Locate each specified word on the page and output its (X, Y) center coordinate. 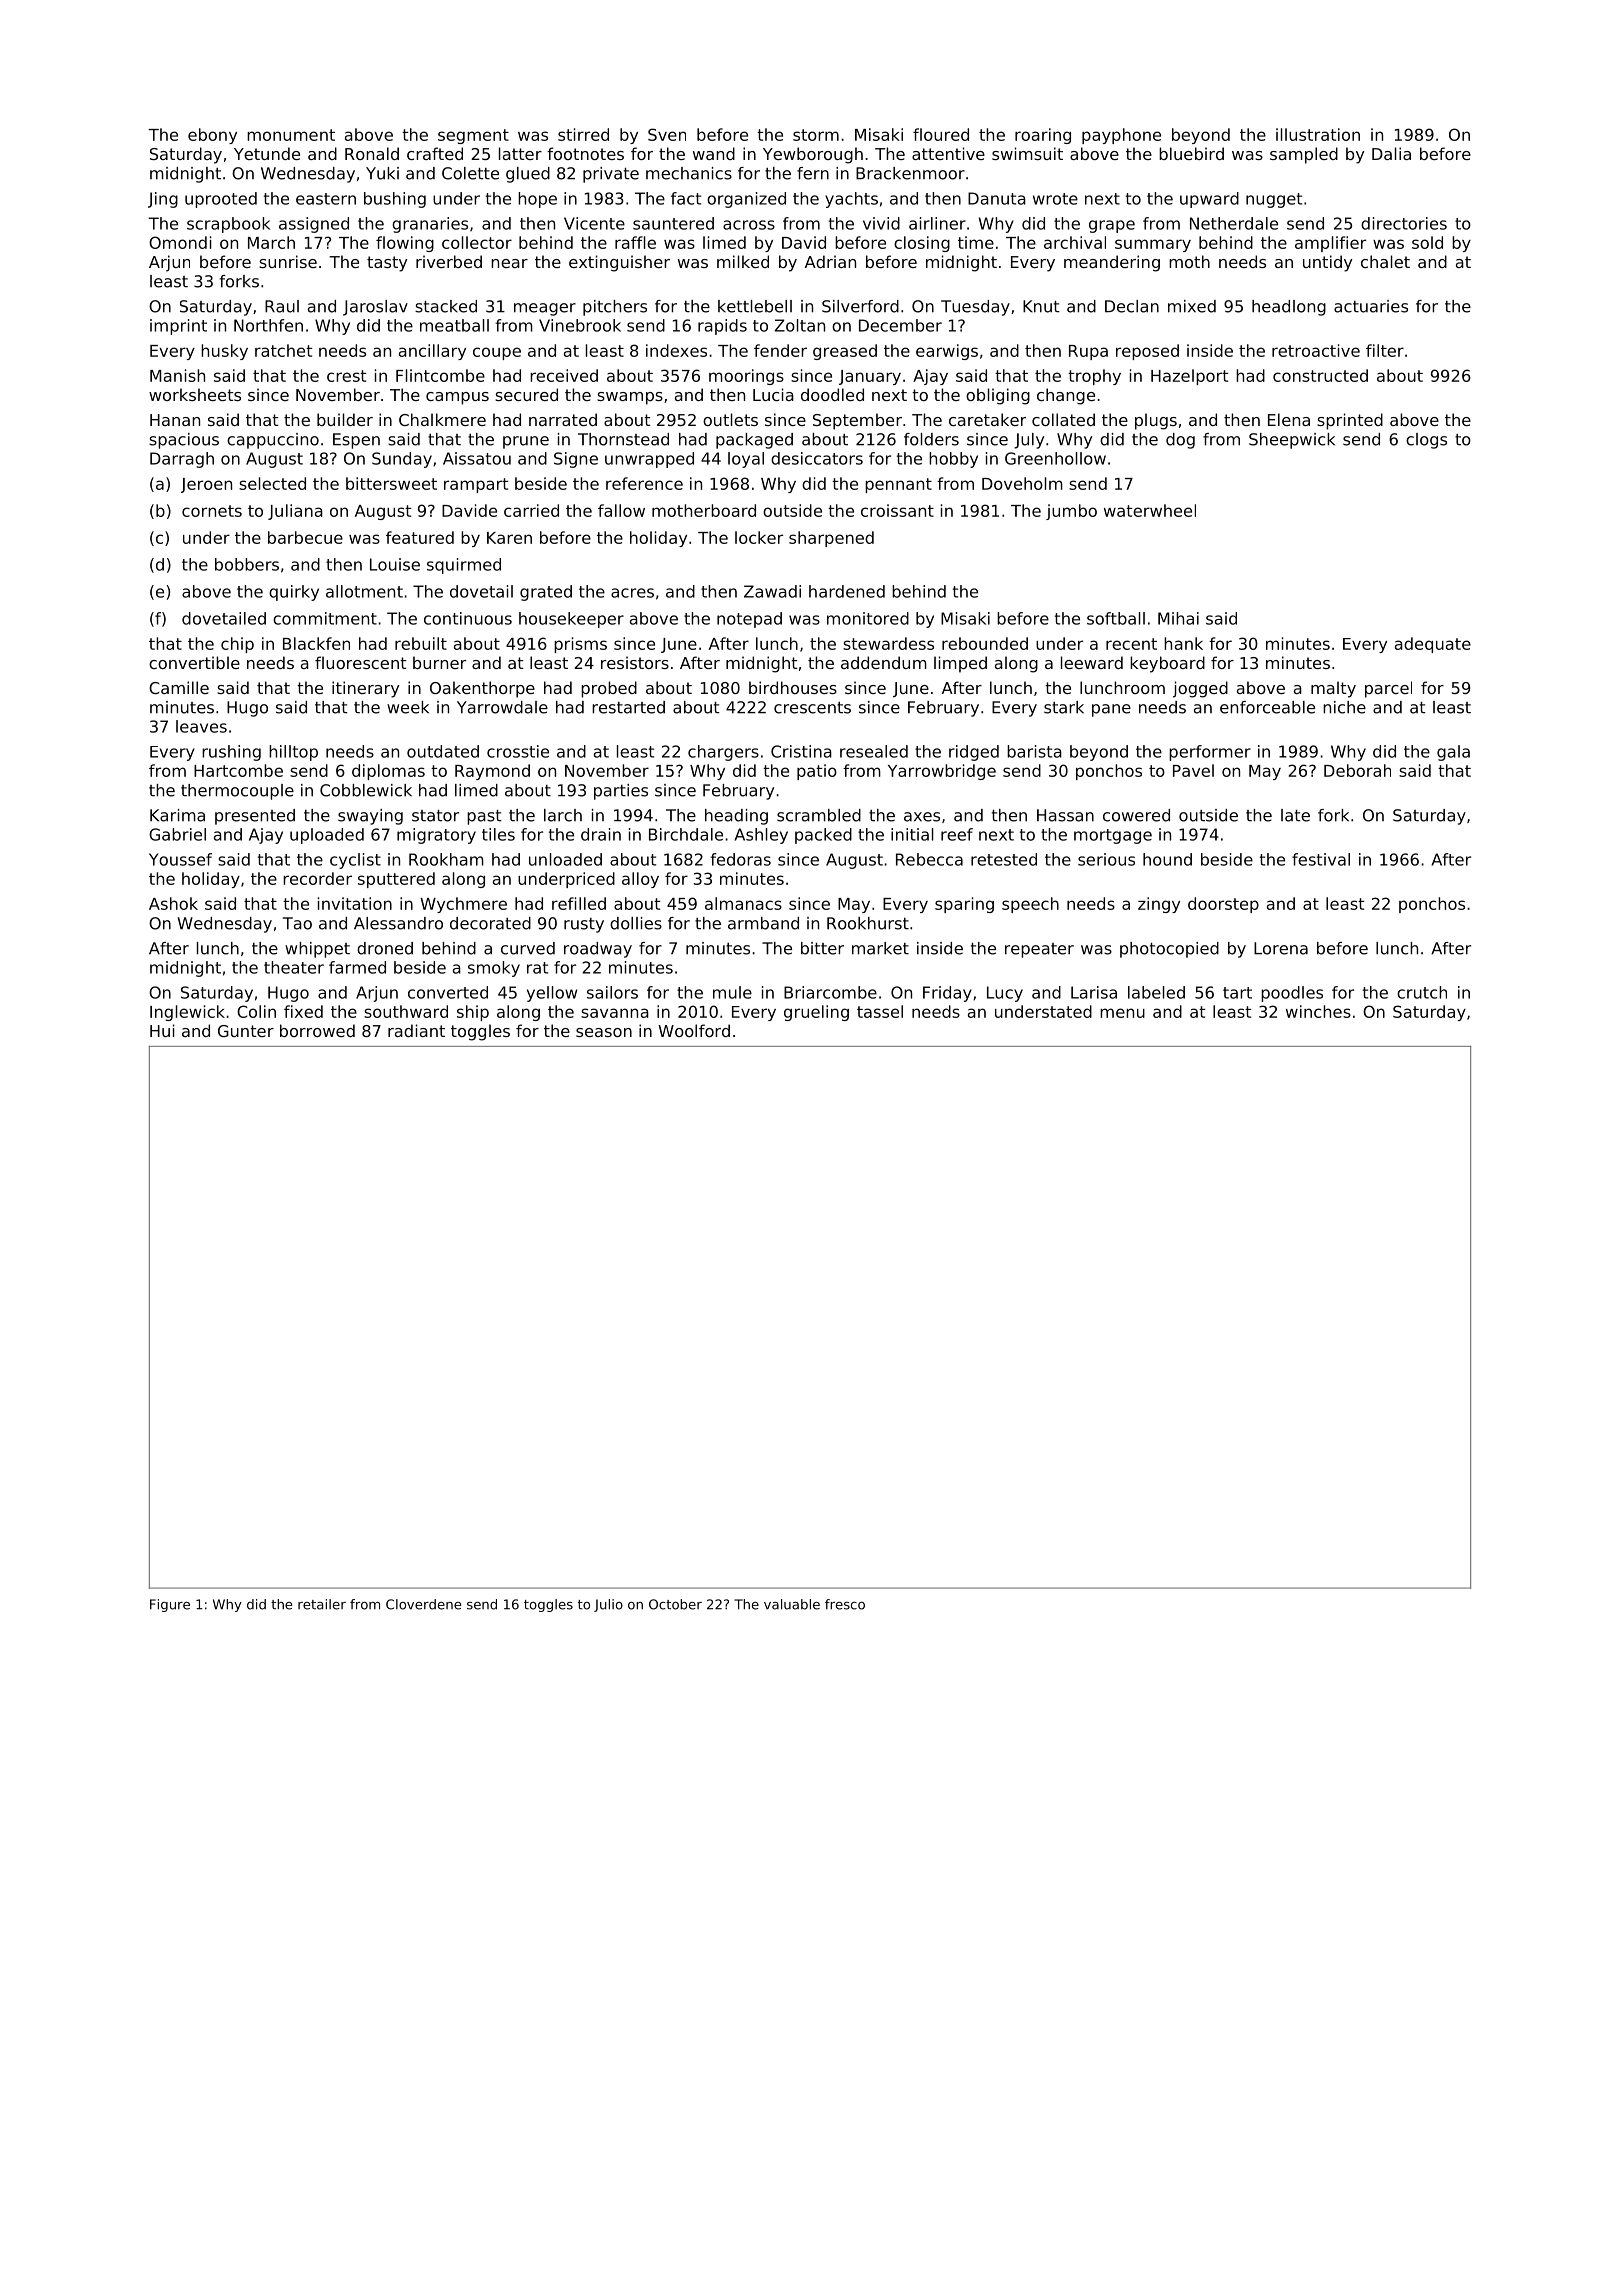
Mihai (1178, 618)
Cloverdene (423, 1604)
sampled (1304, 155)
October (675, 1604)
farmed (357, 967)
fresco (845, 1604)
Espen (356, 441)
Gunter (246, 1031)
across (749, 225)
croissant (897, 510)
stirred (583, 134)
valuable (792, 1604)
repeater (1039, 950)
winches (1318, 1011)
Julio (608, 1605)
